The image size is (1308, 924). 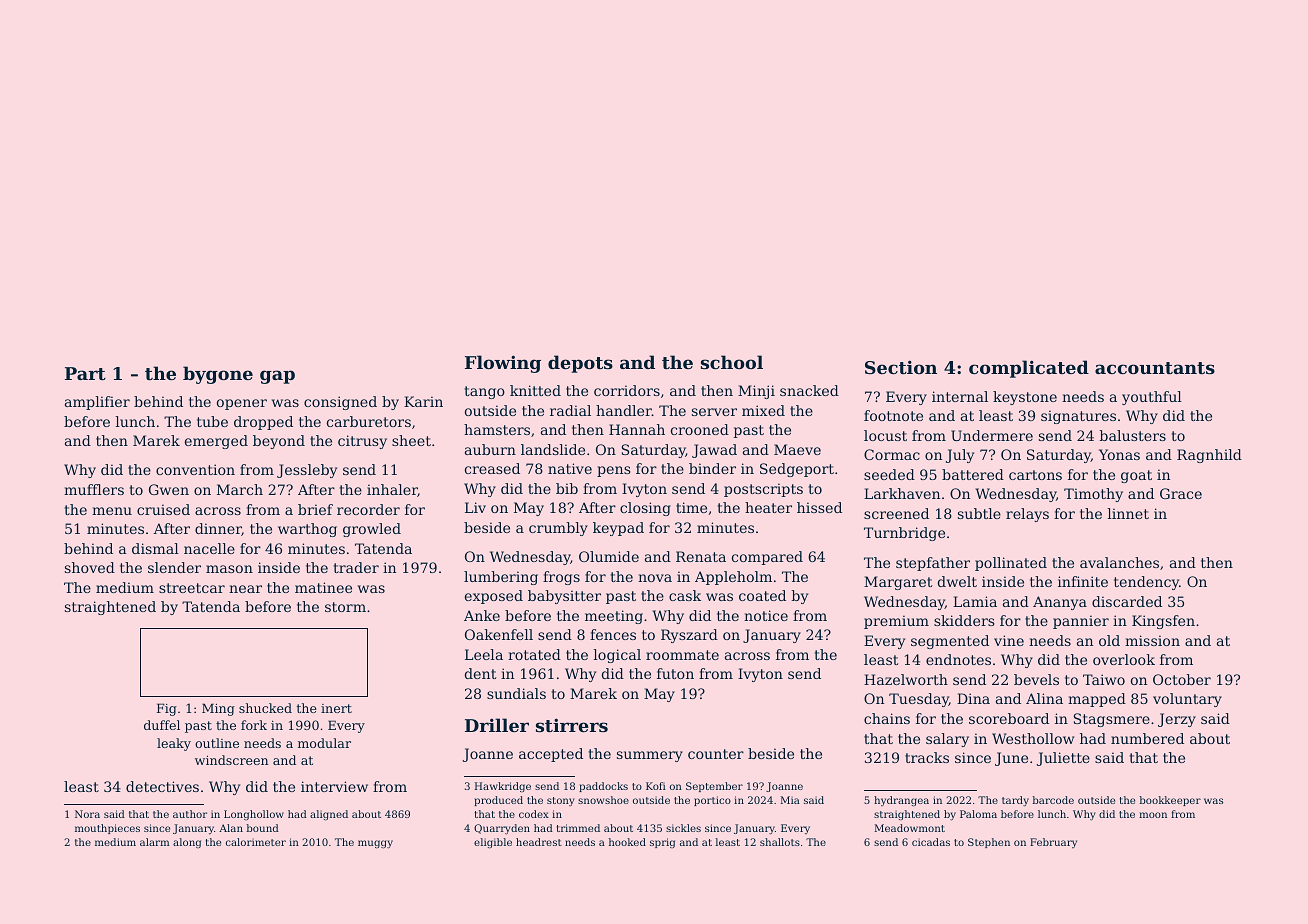 I want to click on gap, so click(x=277, y=377).
